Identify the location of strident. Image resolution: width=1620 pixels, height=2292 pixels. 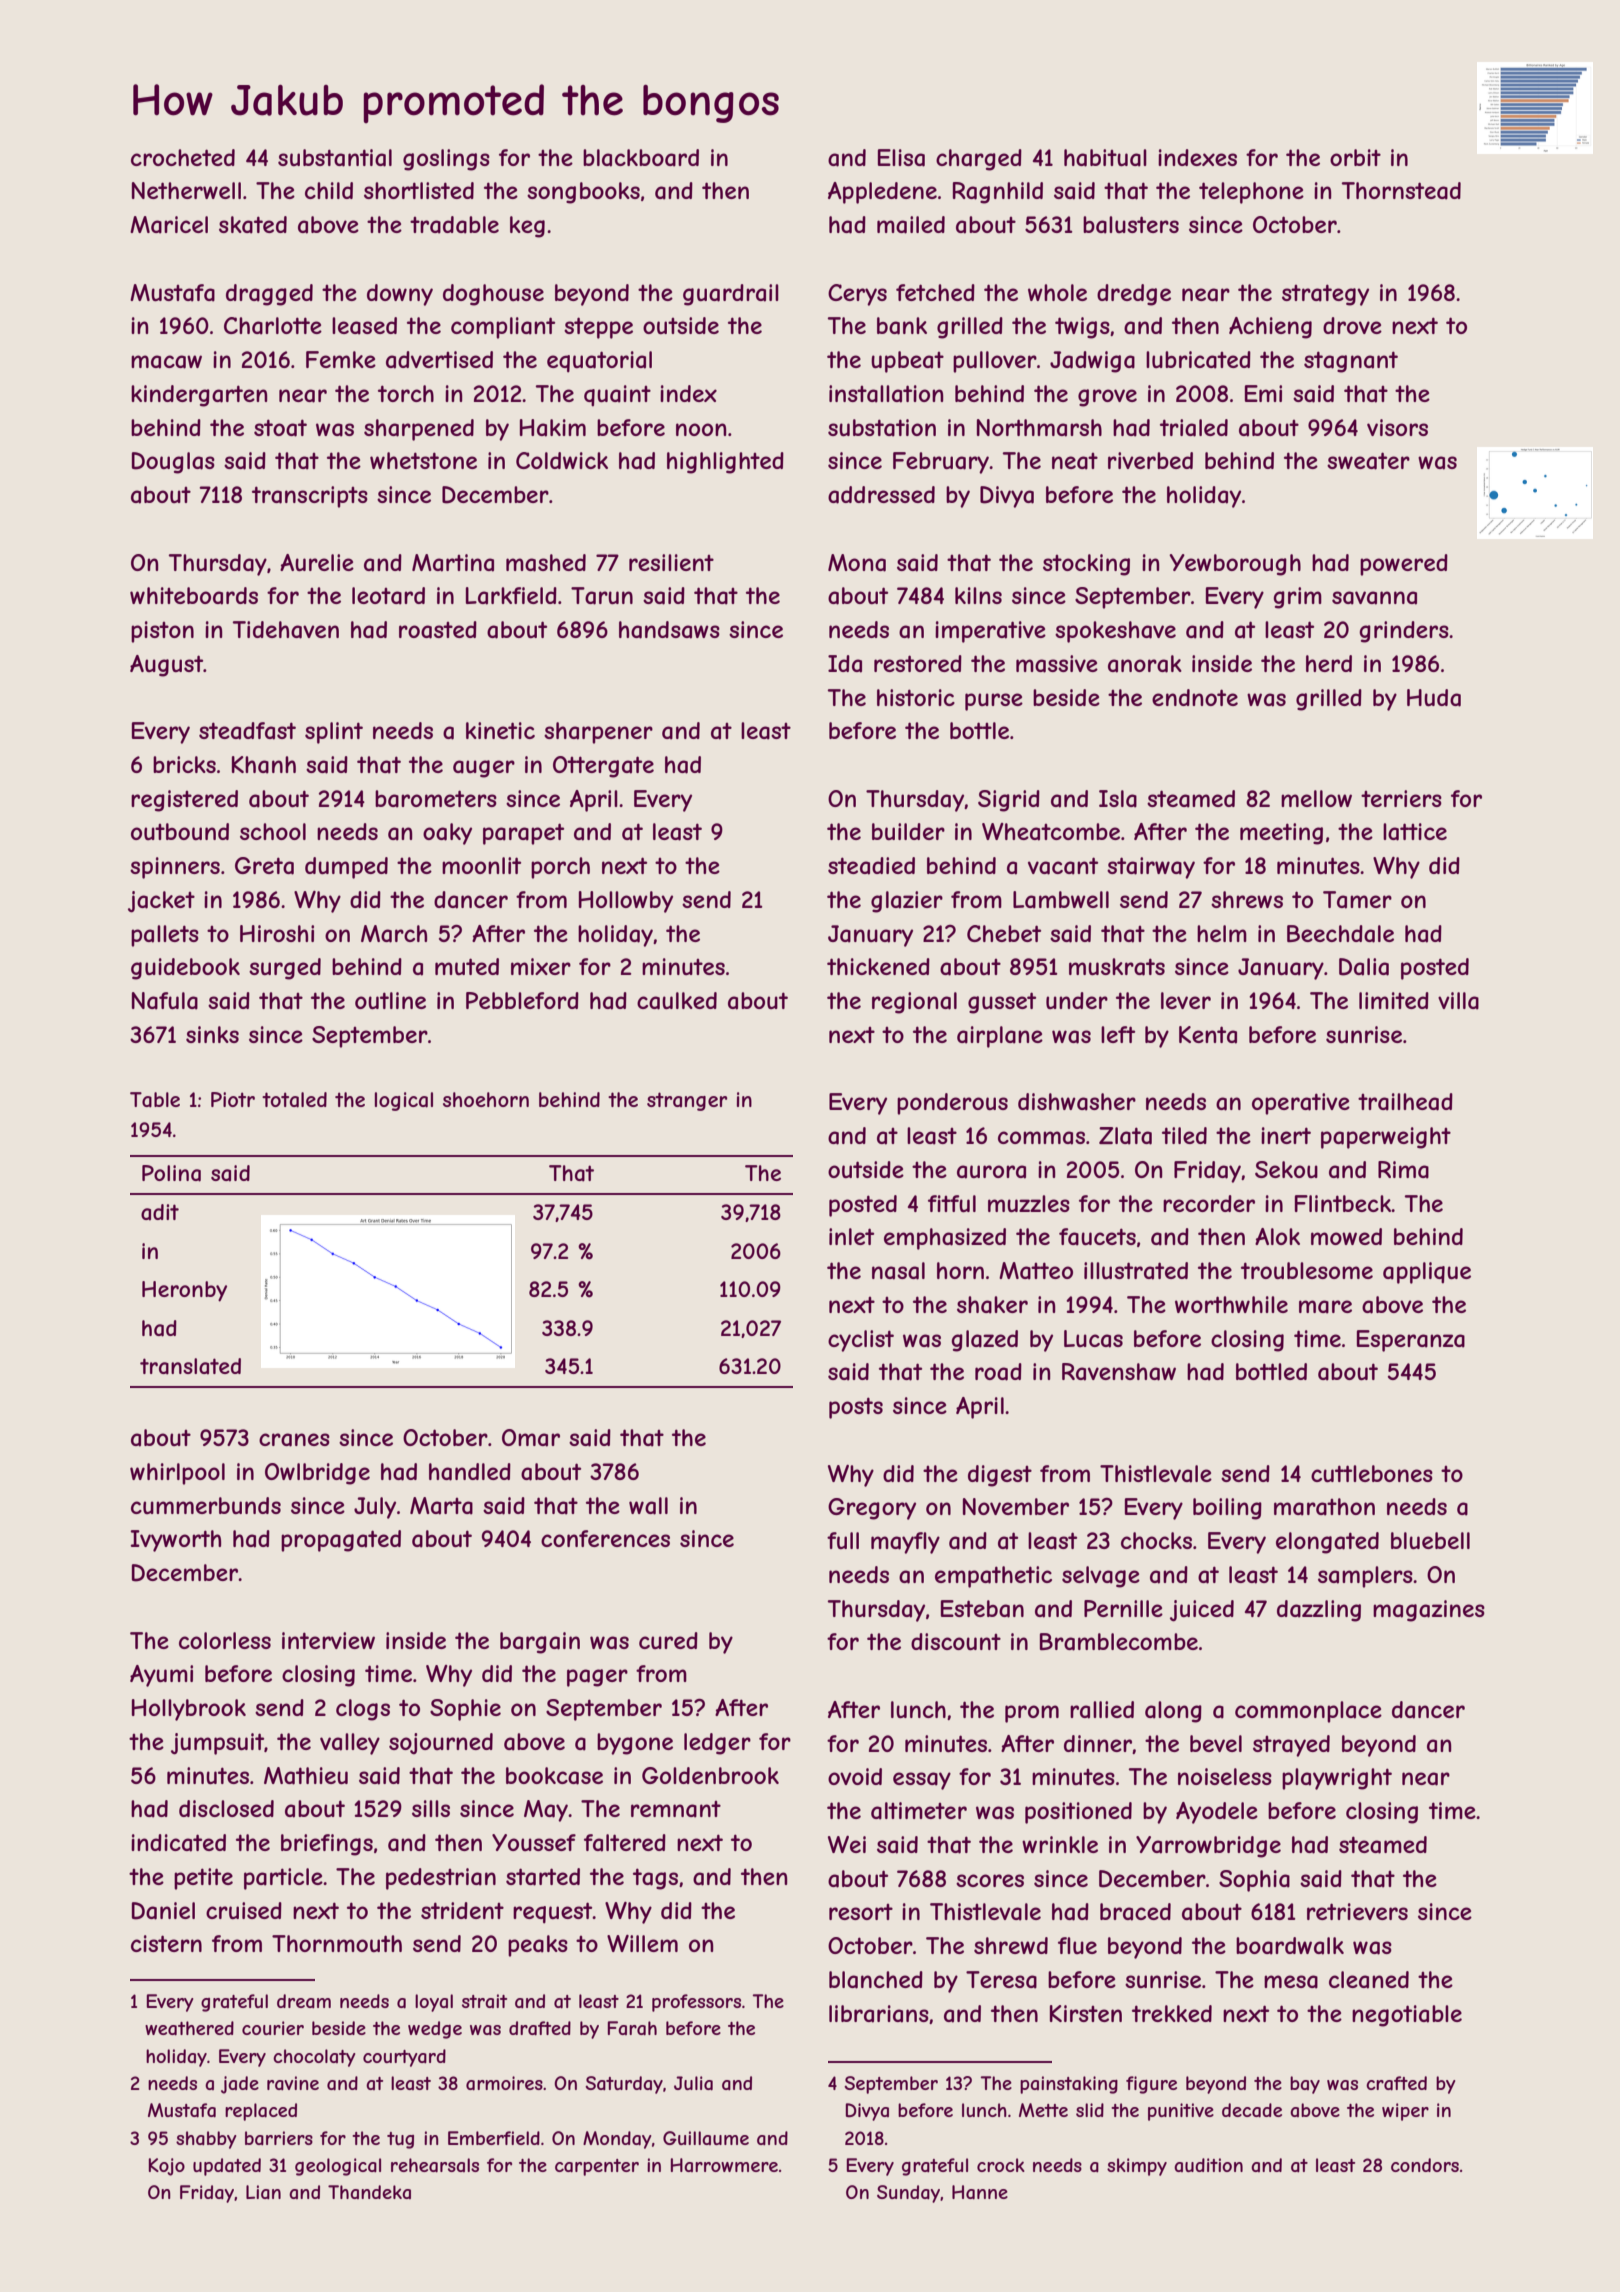
(462, 1910).
